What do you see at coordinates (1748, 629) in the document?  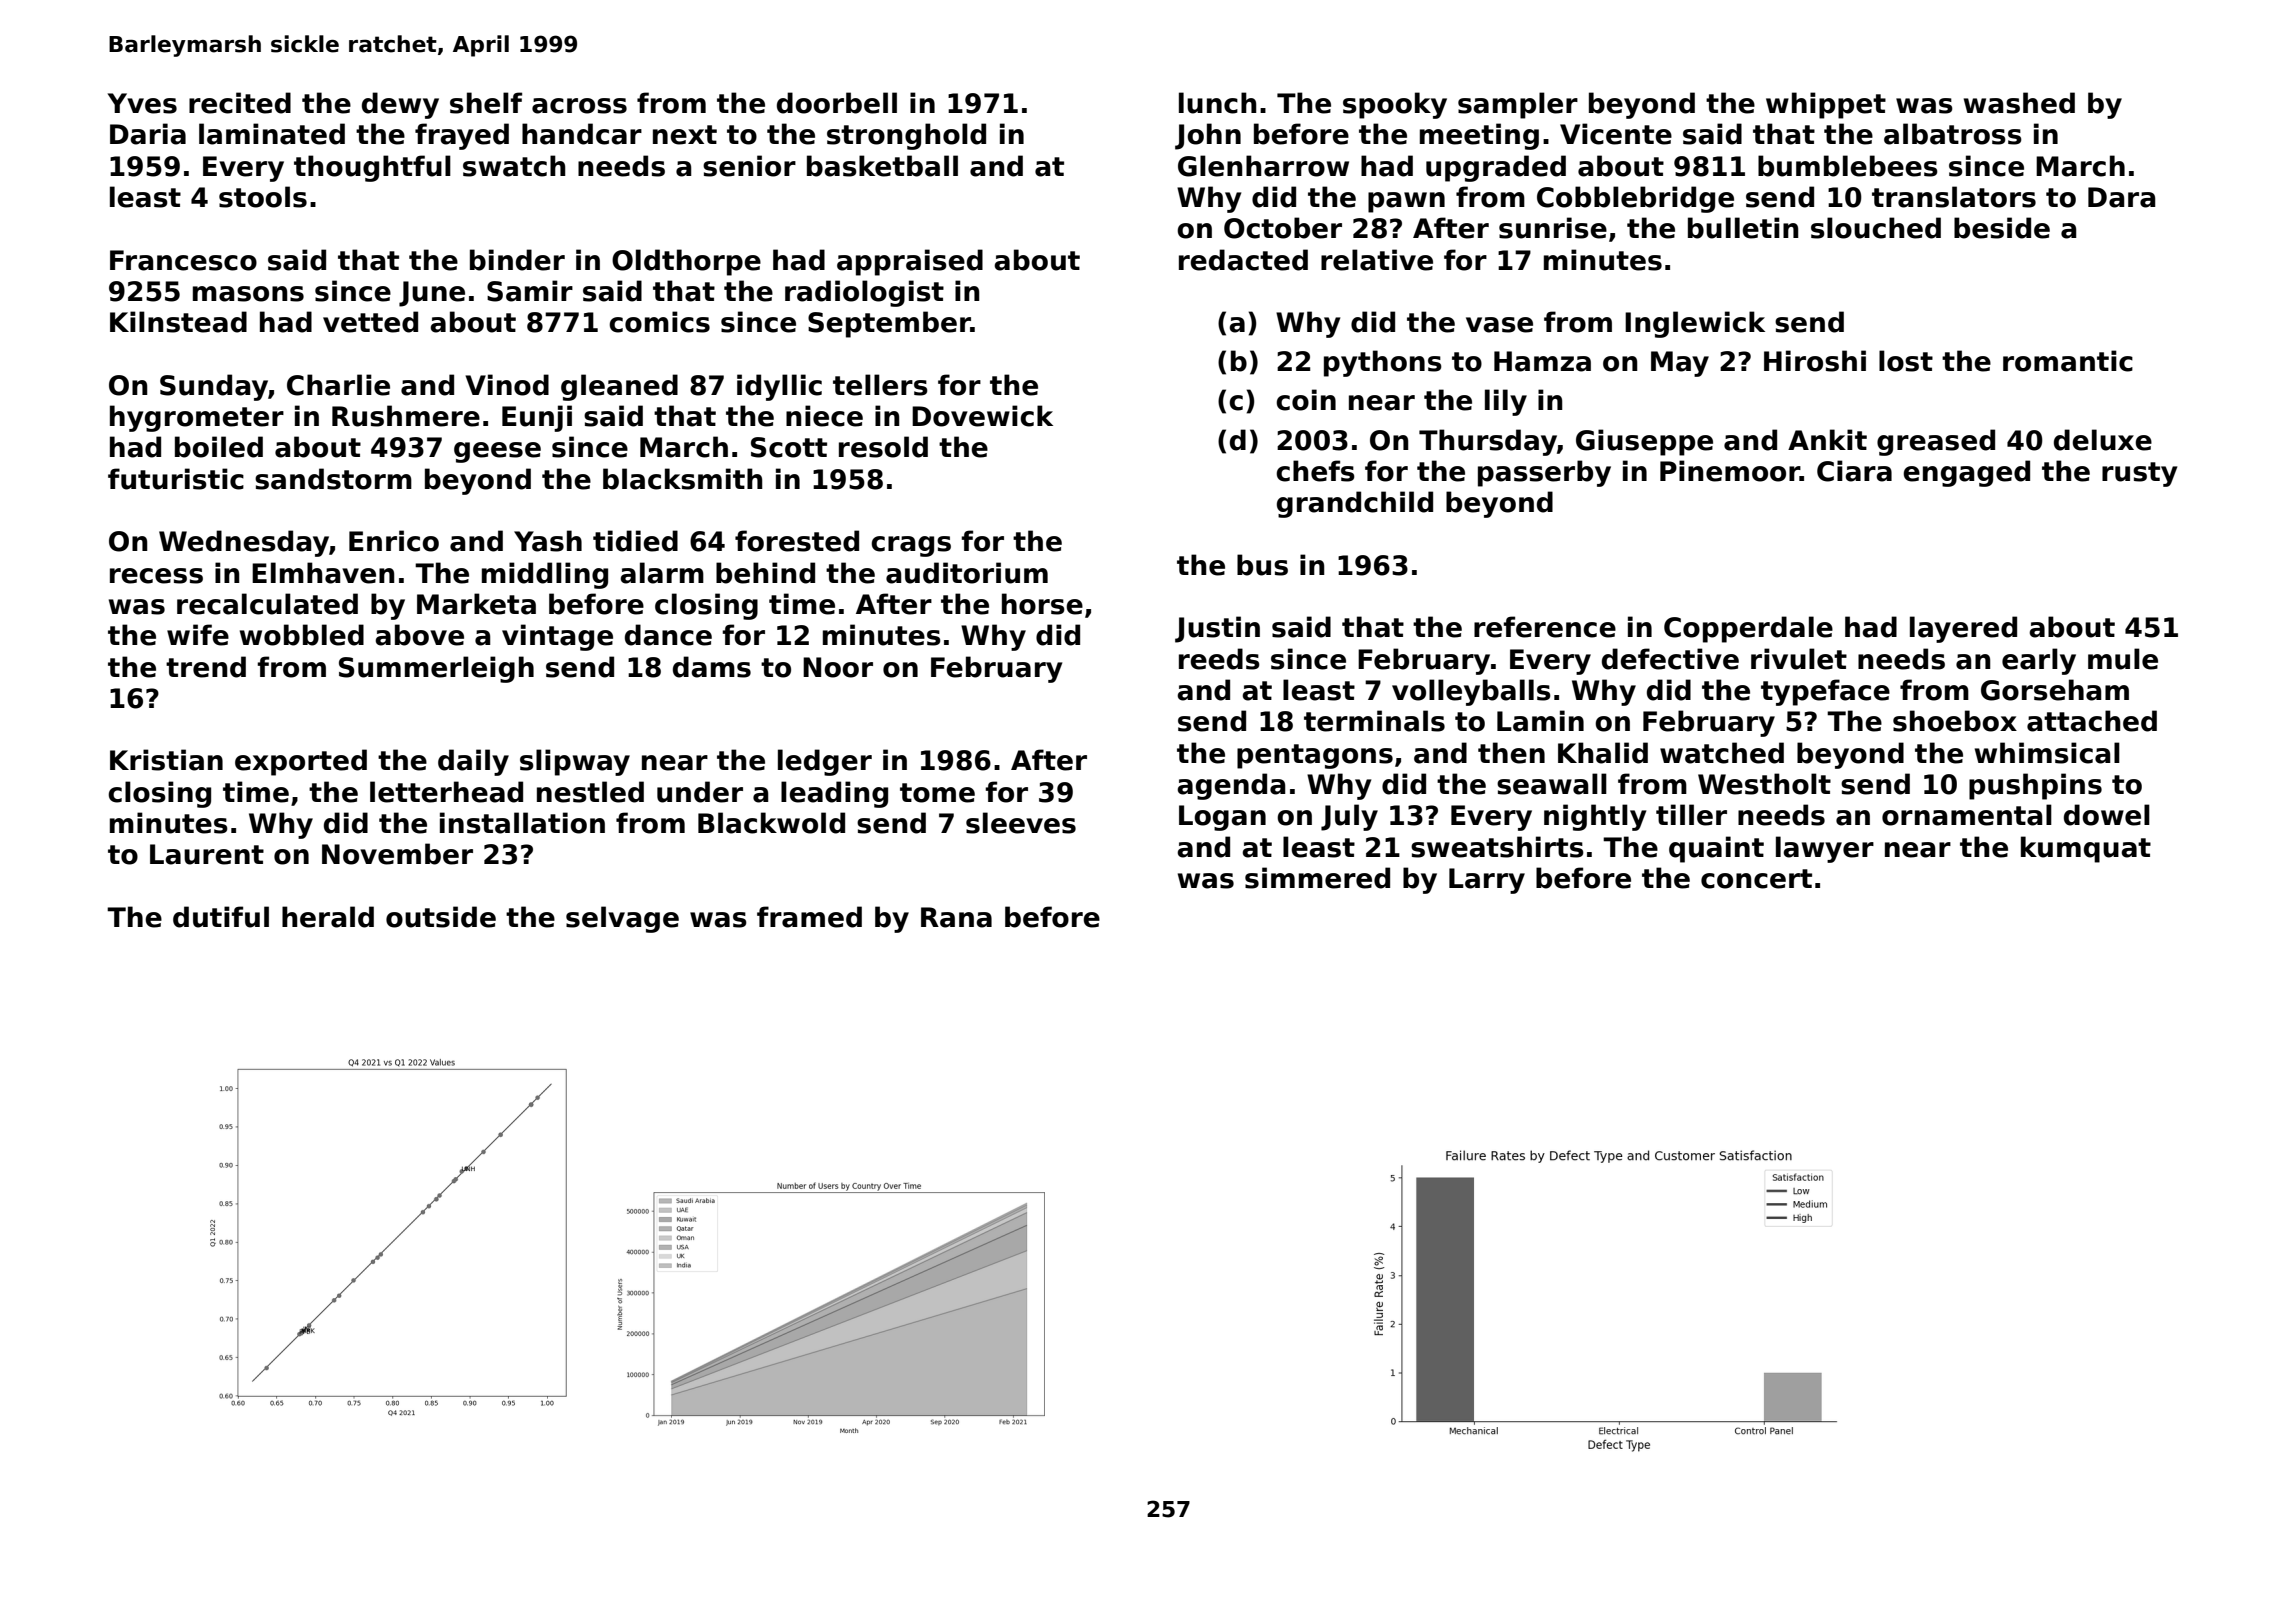 I see `Copperdale` at bounding box center [1748, 629].
